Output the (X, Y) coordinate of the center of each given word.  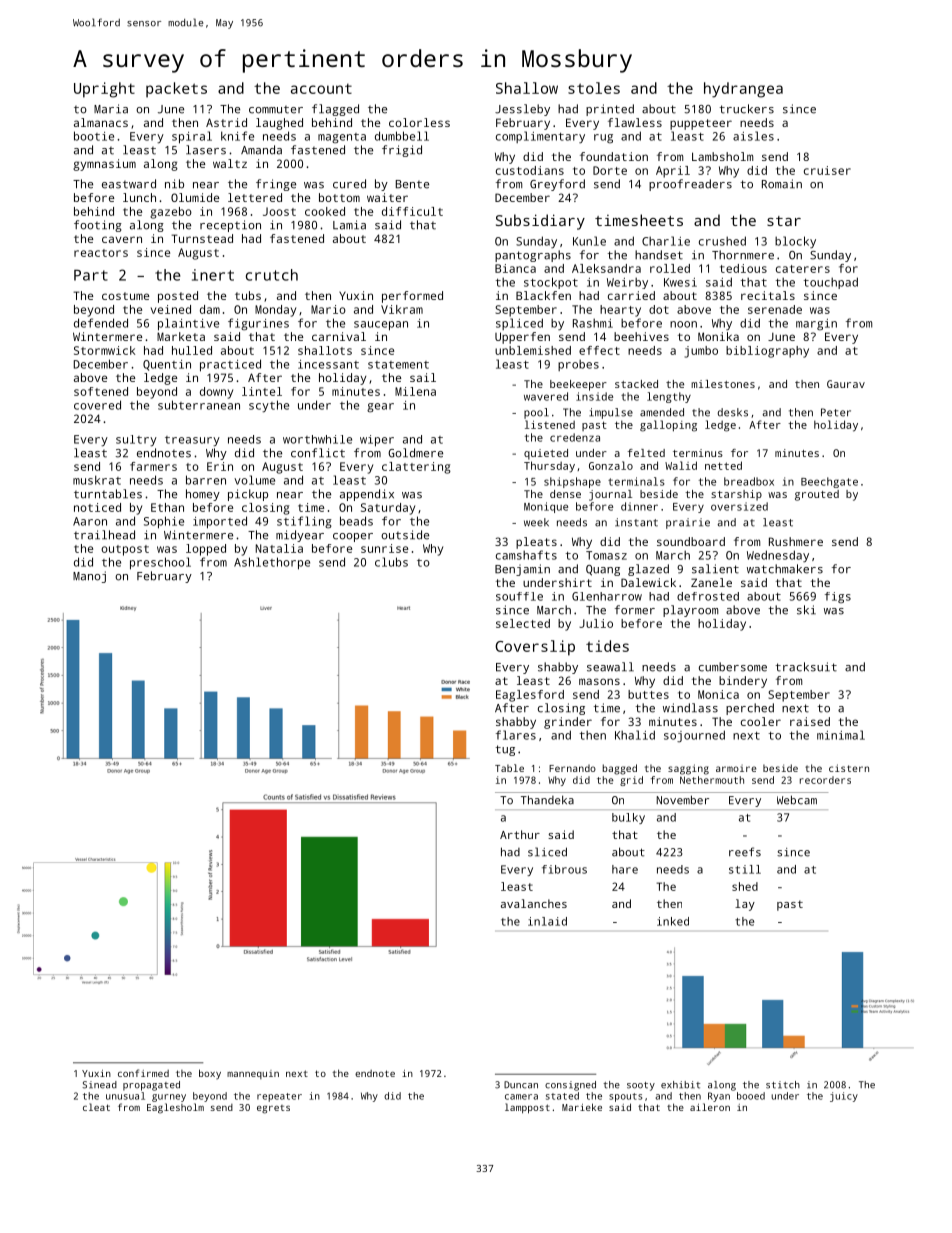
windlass (690, 708)
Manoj (89, 577)
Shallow (527, 88)
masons (599, 681)
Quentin (167, 365)
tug (505, 750)
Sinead (99, 1085)
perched (750, 709)
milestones (723, 384)
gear (380, 408)
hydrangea (743, 90)
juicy (844, 1097)
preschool (160, 563)
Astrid (226, 122)
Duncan (521, 1085)
